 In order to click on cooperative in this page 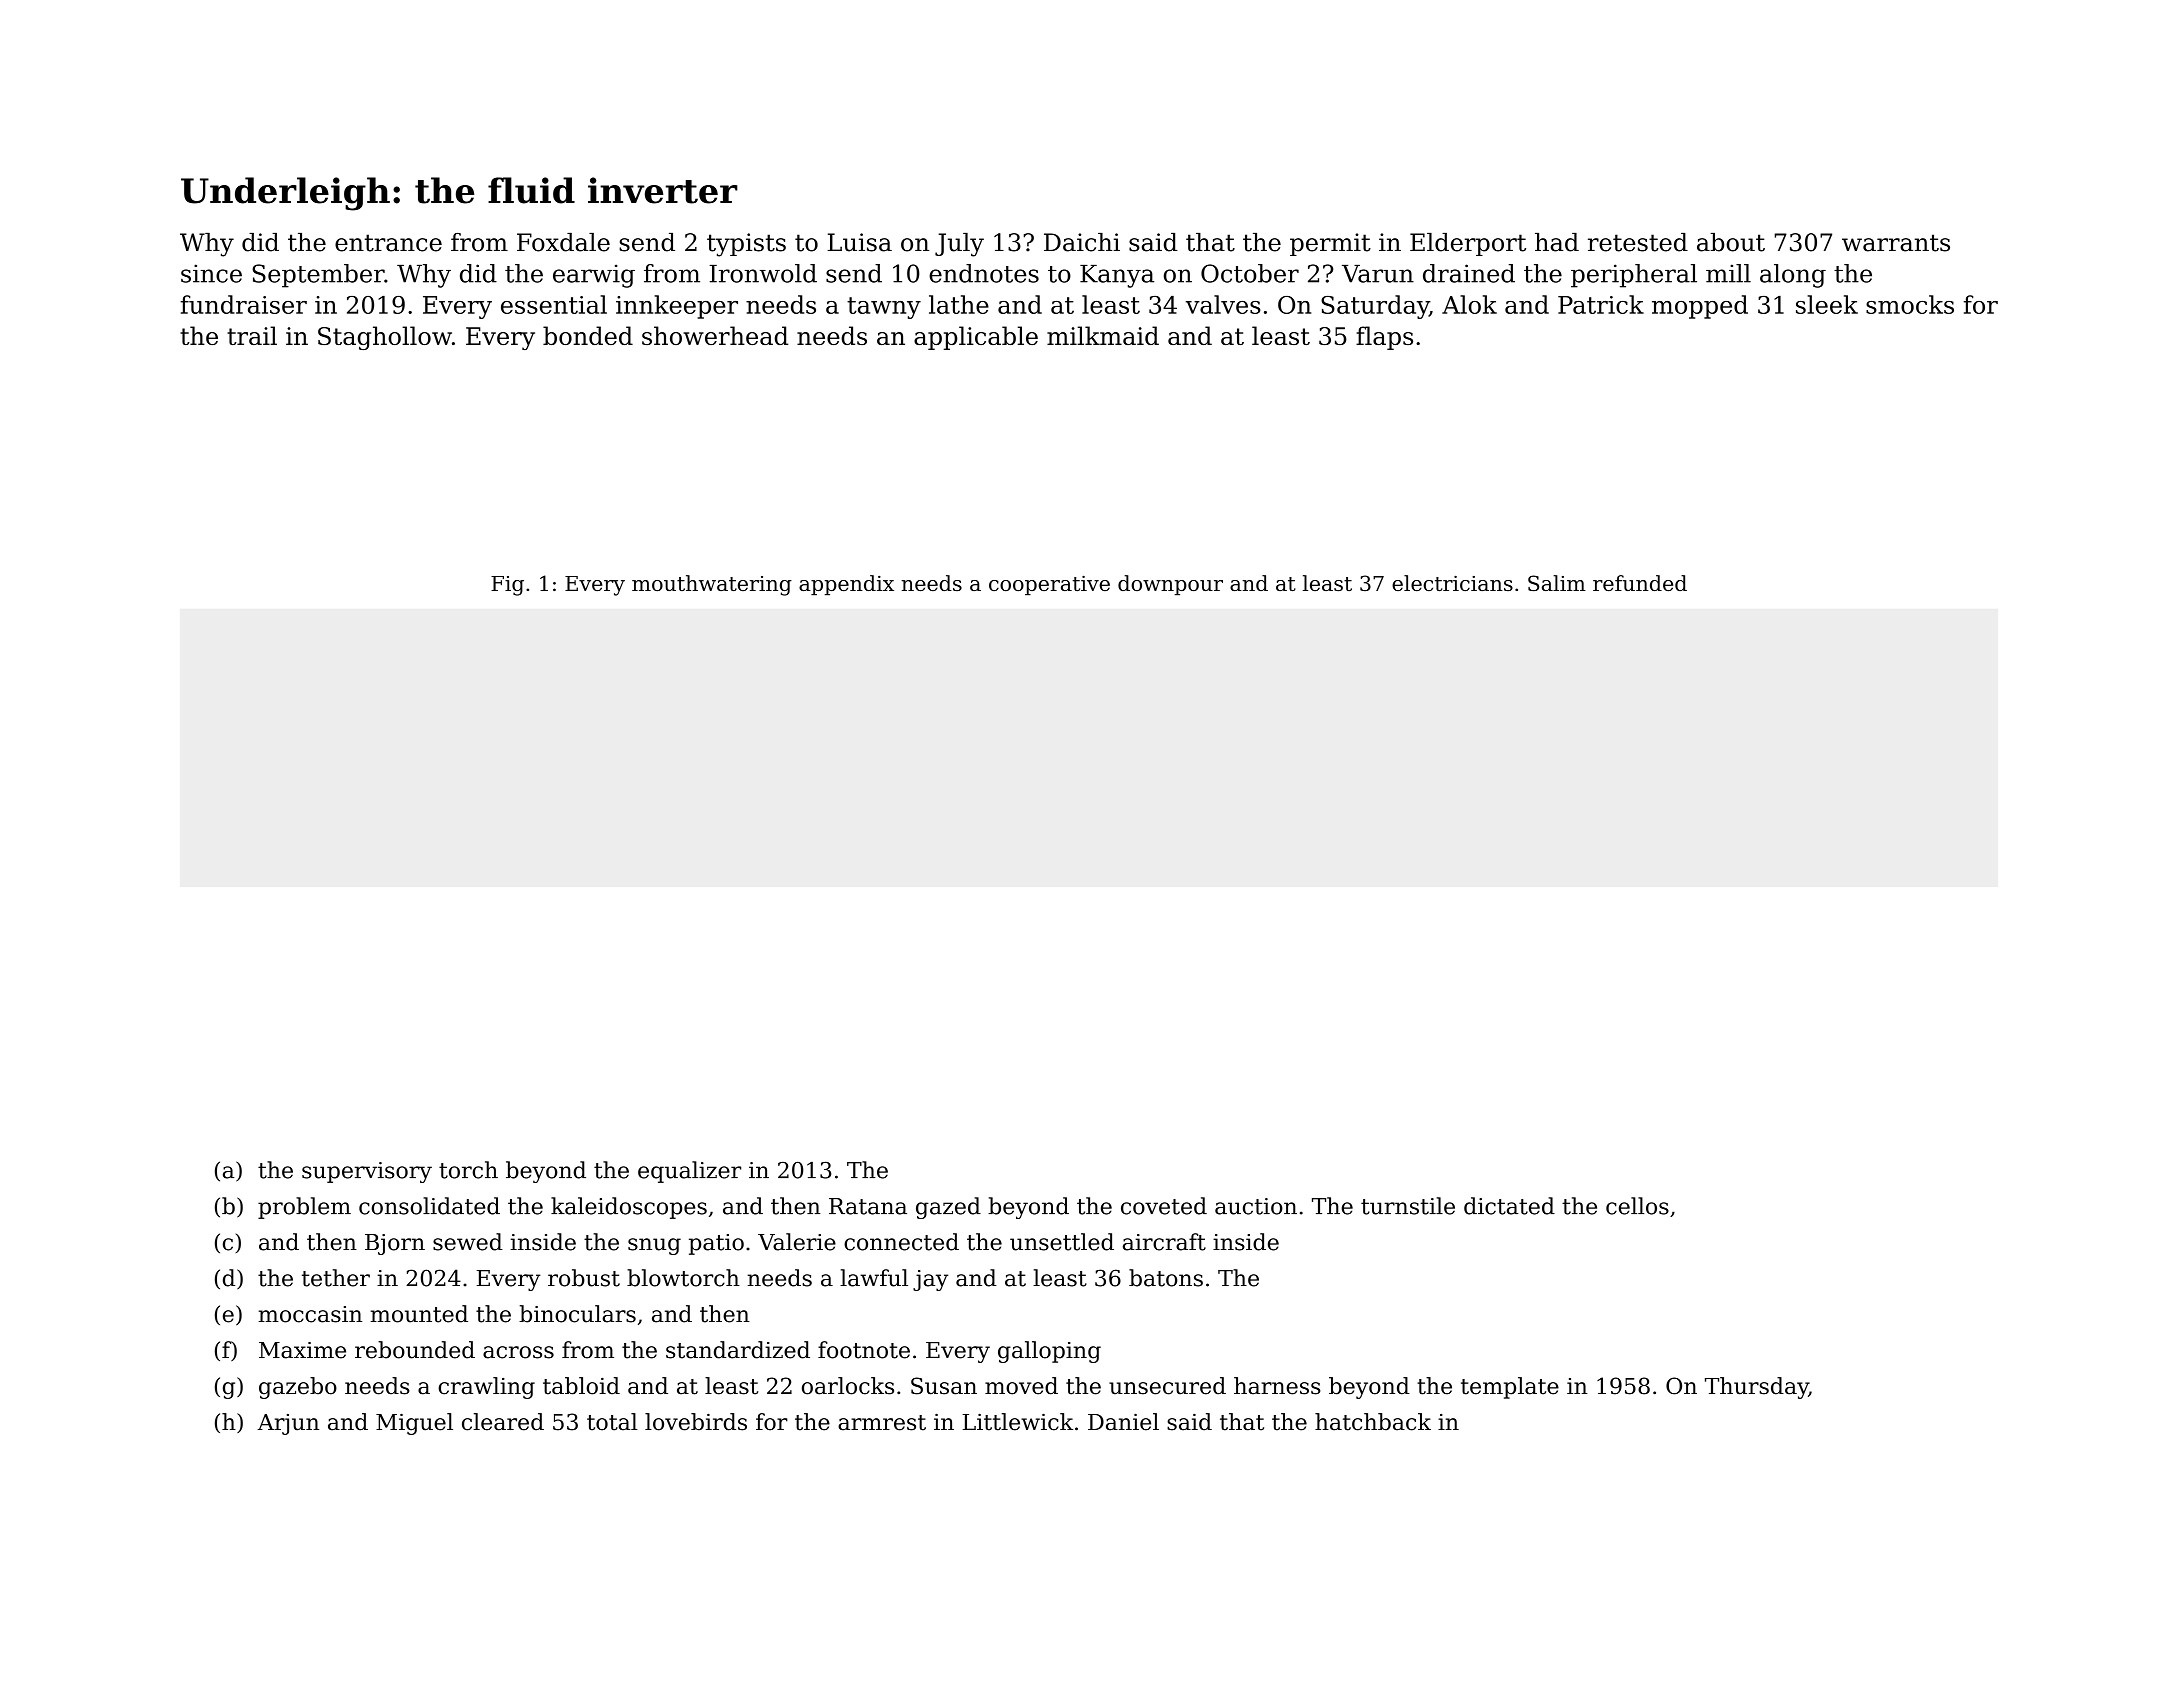, I will do `click(1049, 585)`.
